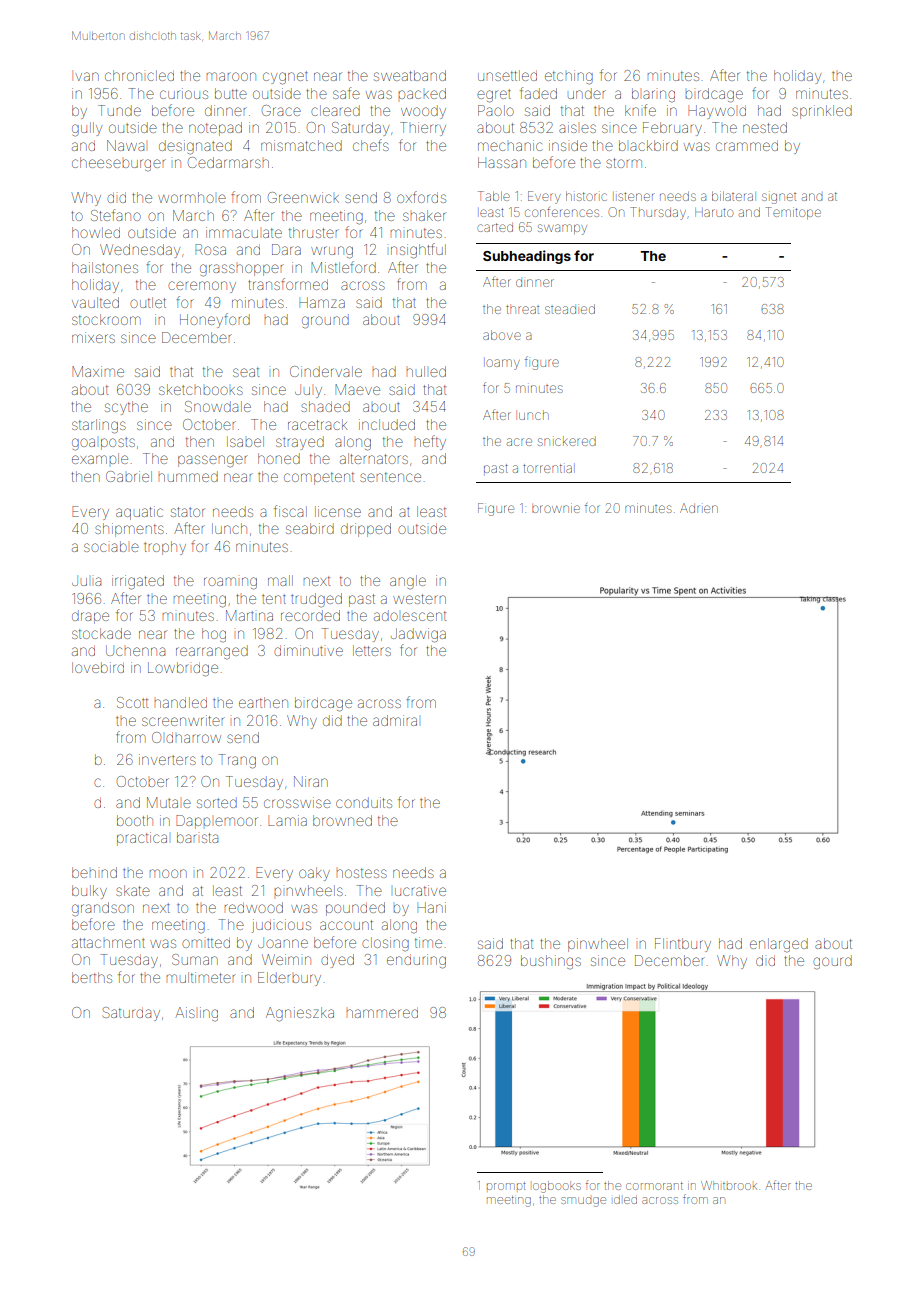 The height and width of the screenshot is (1308, 924). I want to click on prompt, so click(506, 1186).
